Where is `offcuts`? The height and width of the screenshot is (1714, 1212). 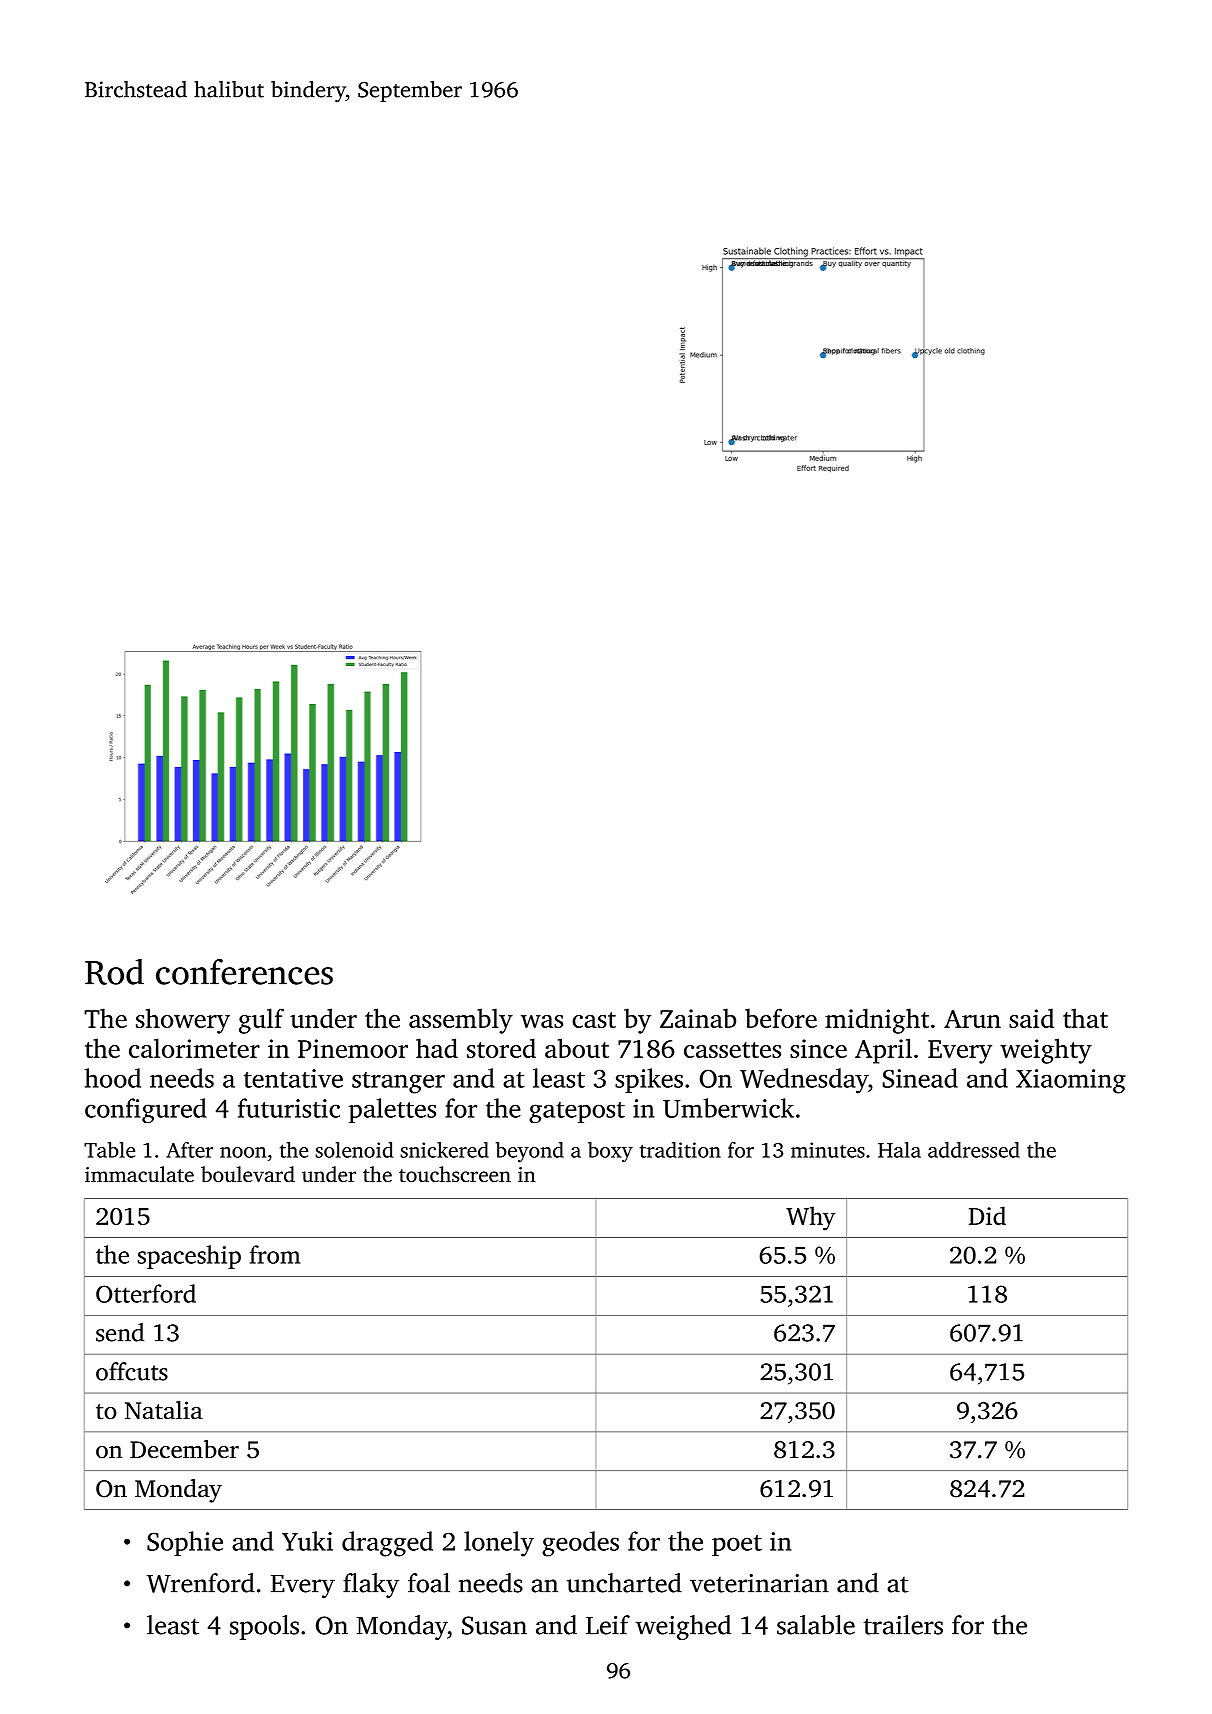 offcuts is located at coordinates (132, 1371).
